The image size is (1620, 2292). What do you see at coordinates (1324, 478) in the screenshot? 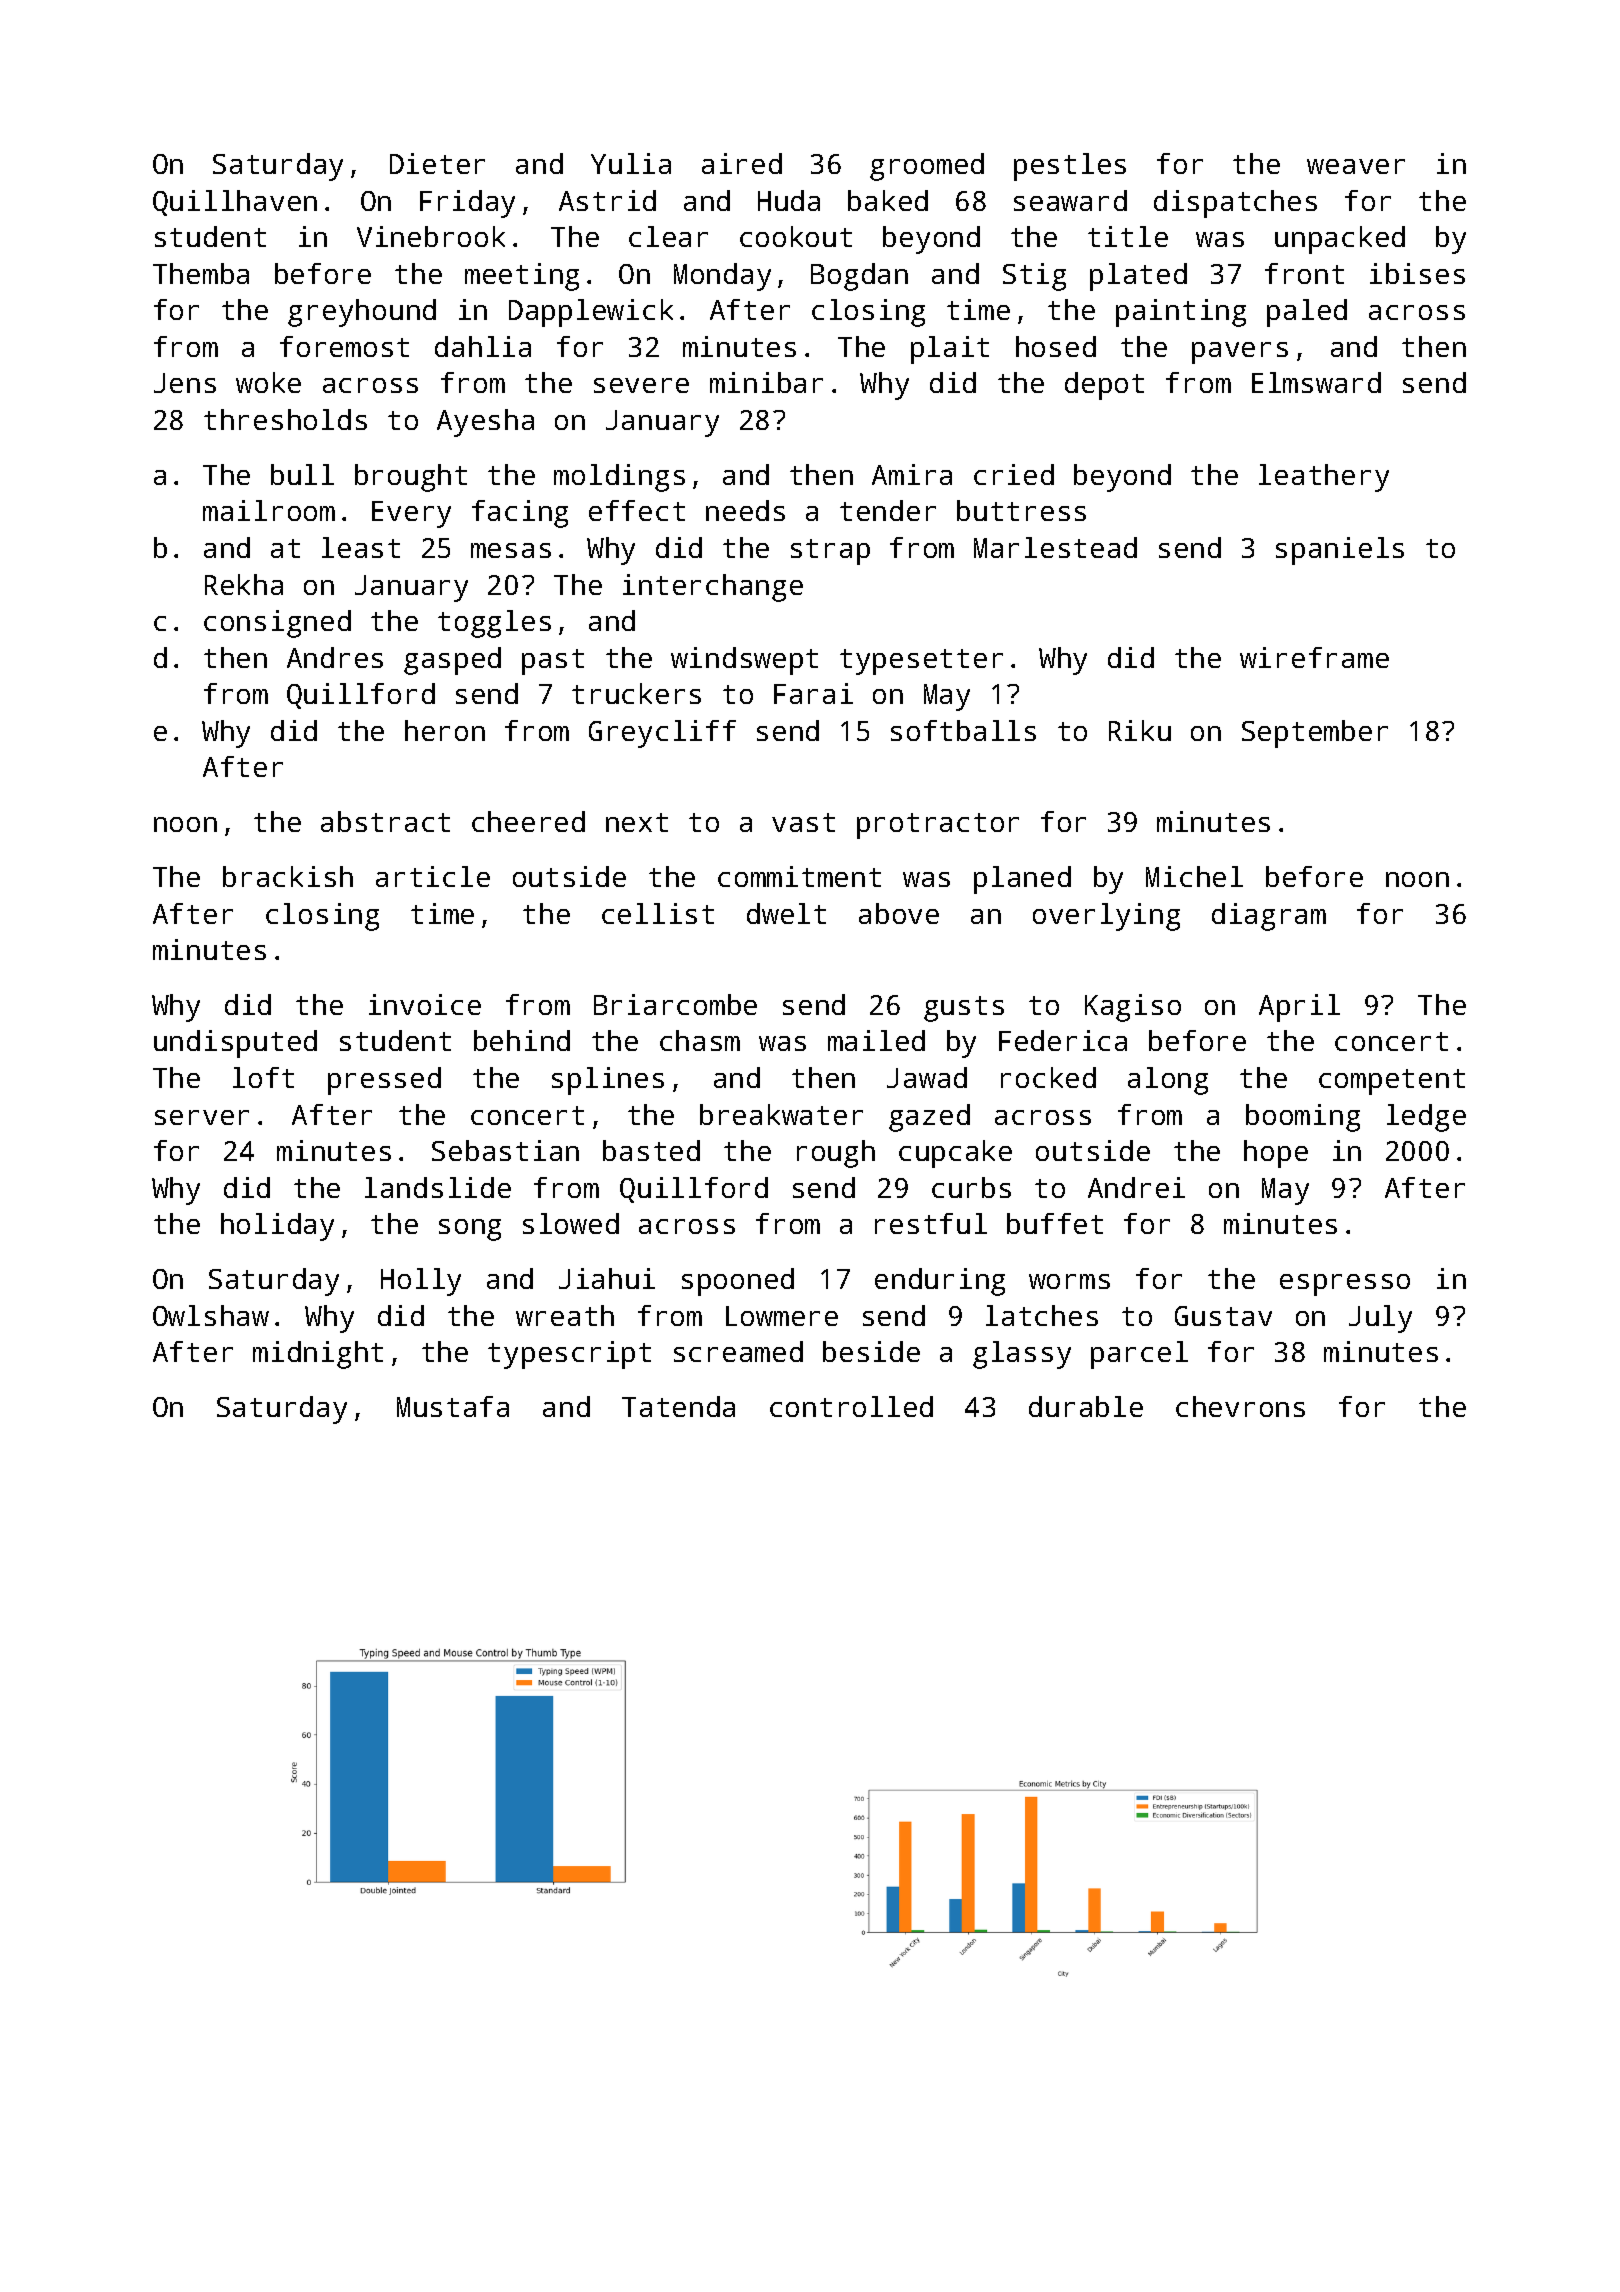
I see `leathery` at bounding box center [1324, 478].
